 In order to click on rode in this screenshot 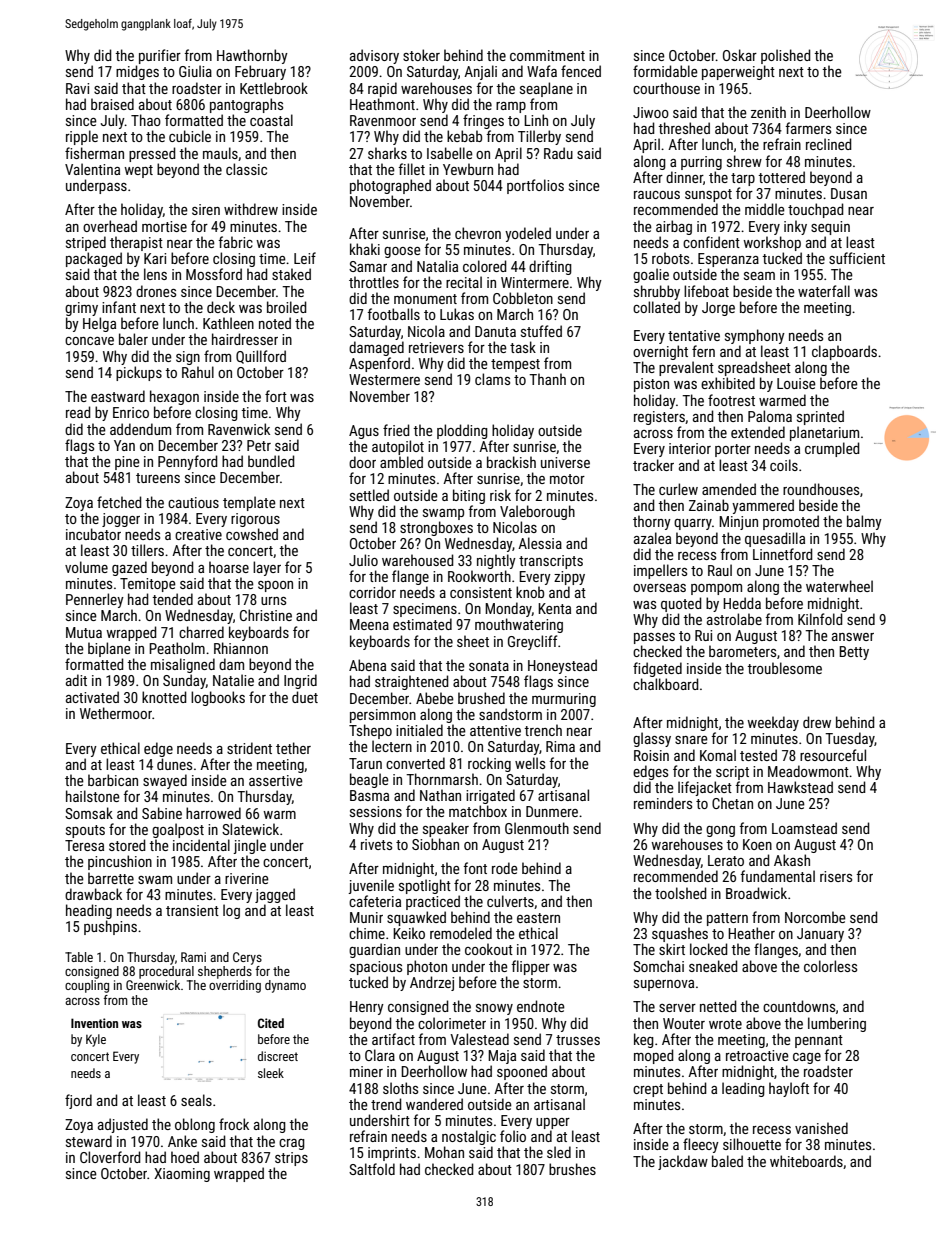, I will do `click(505, 868)`.
